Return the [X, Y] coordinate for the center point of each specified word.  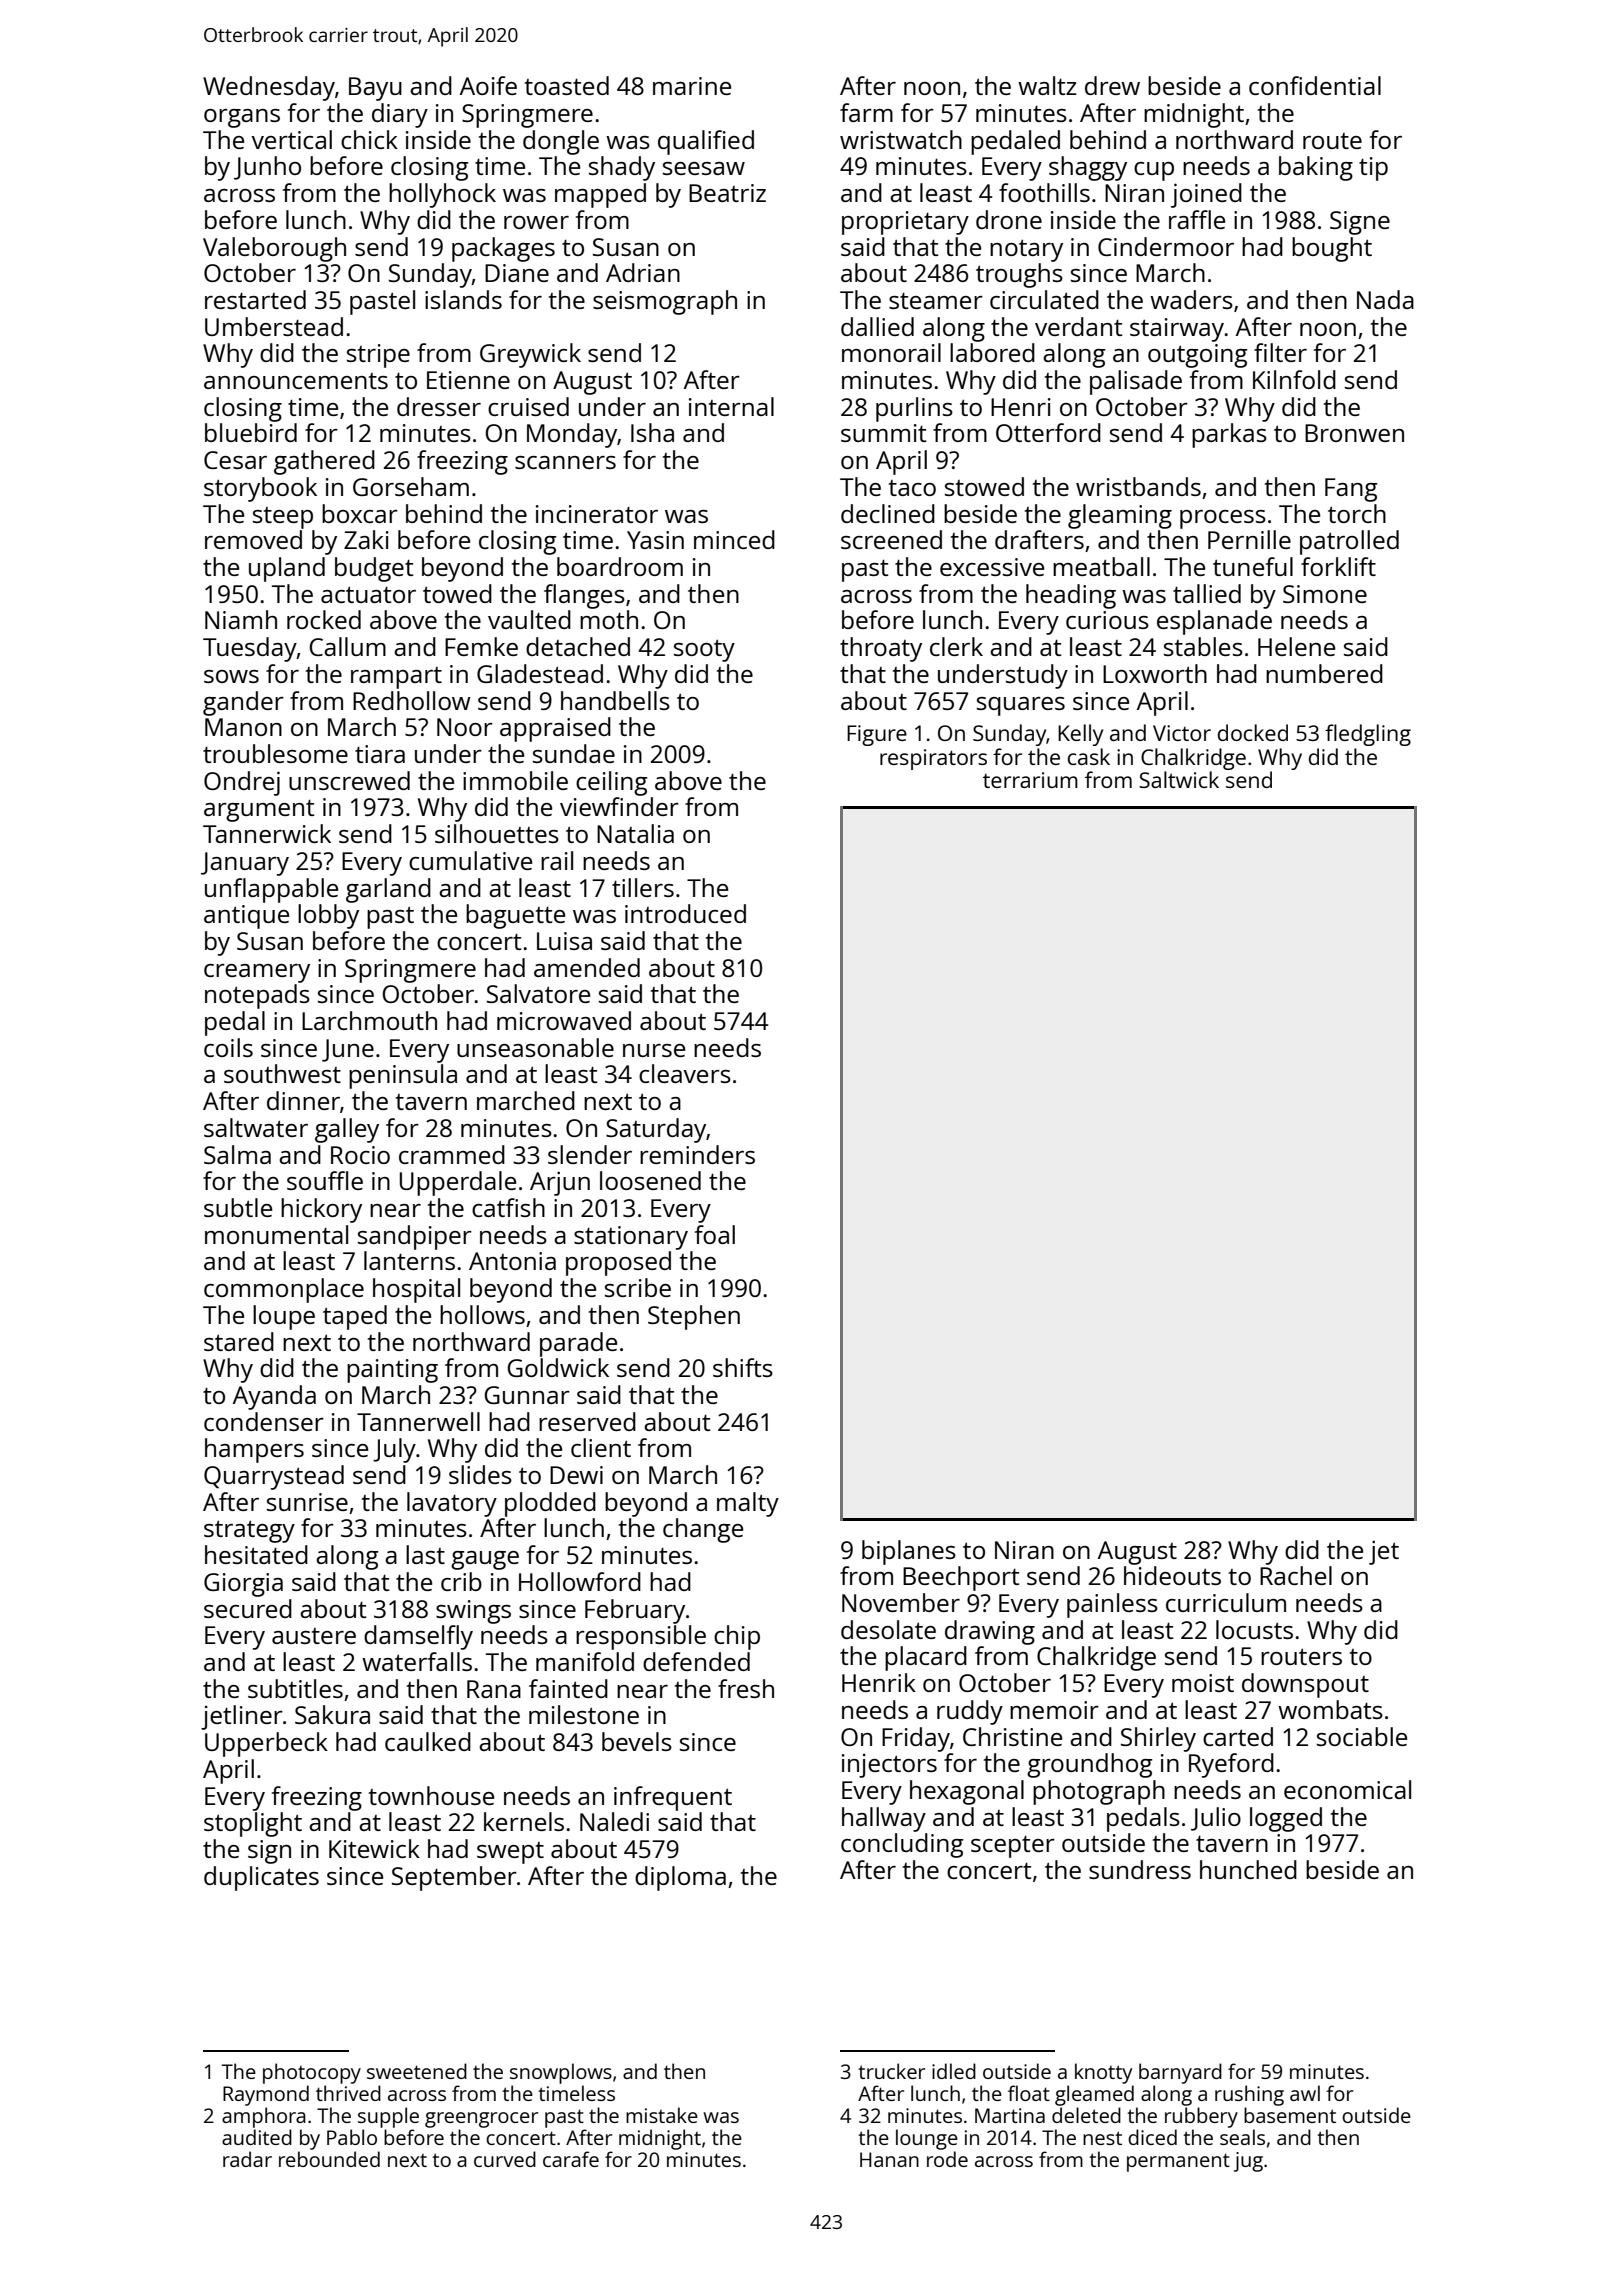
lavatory [452, 1504]
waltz [1047, 85]
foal [715, 1234]
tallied [1207, 593]
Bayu [375, 89]
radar [247, 2159]
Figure [877, 735]
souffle [325, 1180]
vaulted [529, 619]
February [635, 1611]
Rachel [1296, 1575]
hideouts [1172, 1575]
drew [1112, 85]
